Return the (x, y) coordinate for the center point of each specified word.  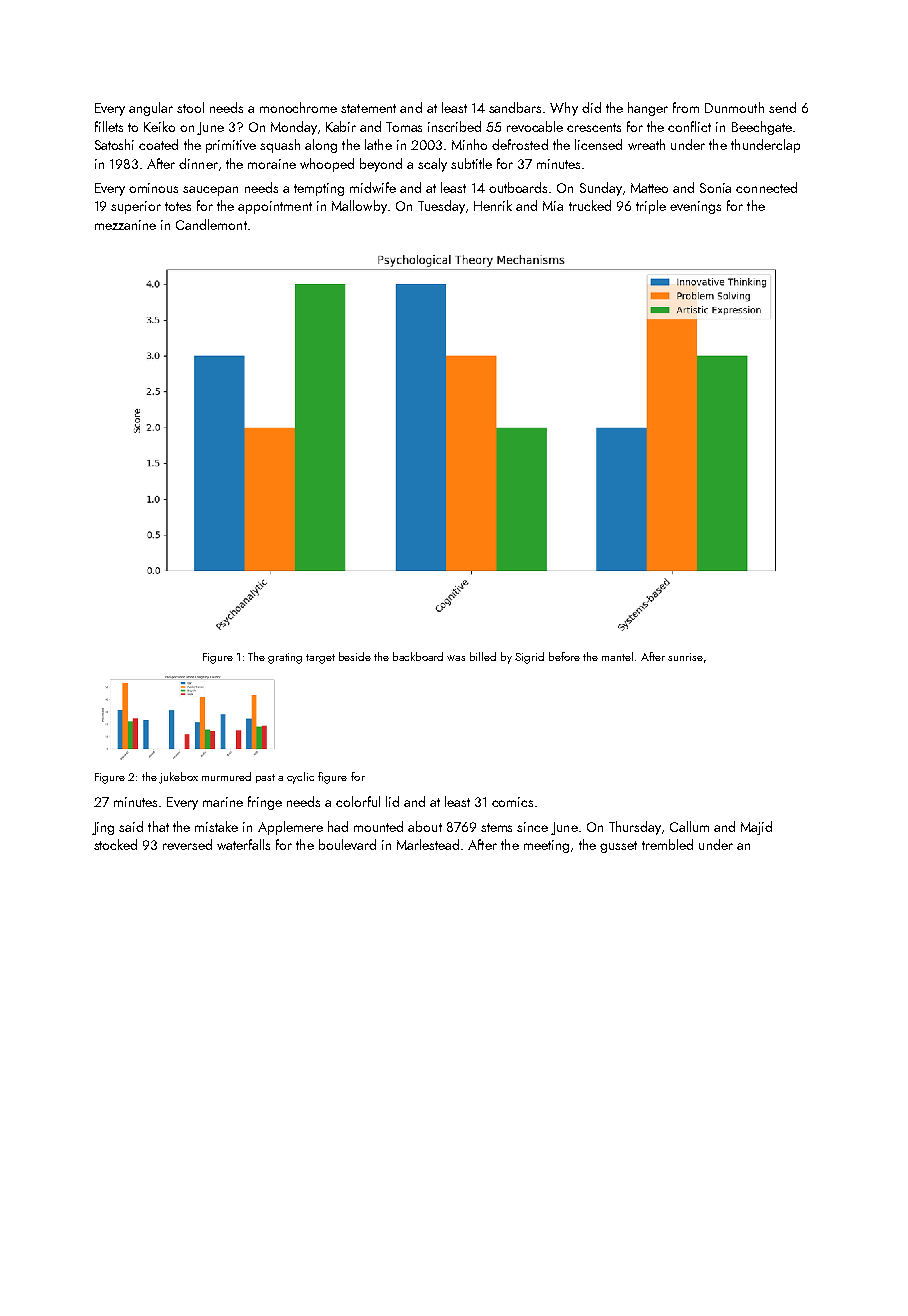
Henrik (493, 205)
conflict (689, 126)
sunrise (685, 657)
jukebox (178, 778)
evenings (695, 207)
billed (483, 656)
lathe (378, 144)
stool (190, 107)
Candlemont (211, 224)
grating (285, 658)
